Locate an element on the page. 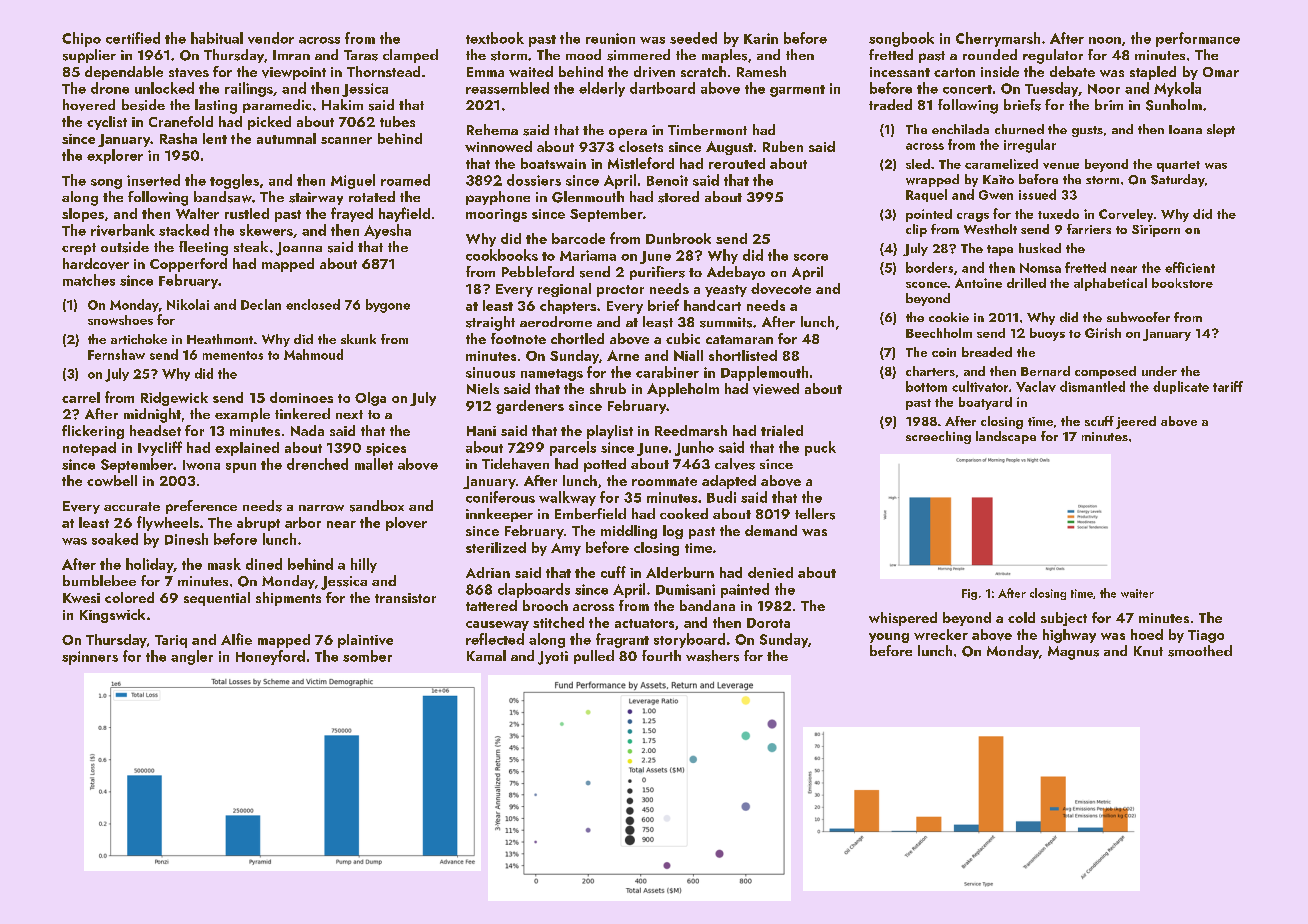 The width and height of the image is (1308, 924). Arne is located at coordinates (623, 355).
